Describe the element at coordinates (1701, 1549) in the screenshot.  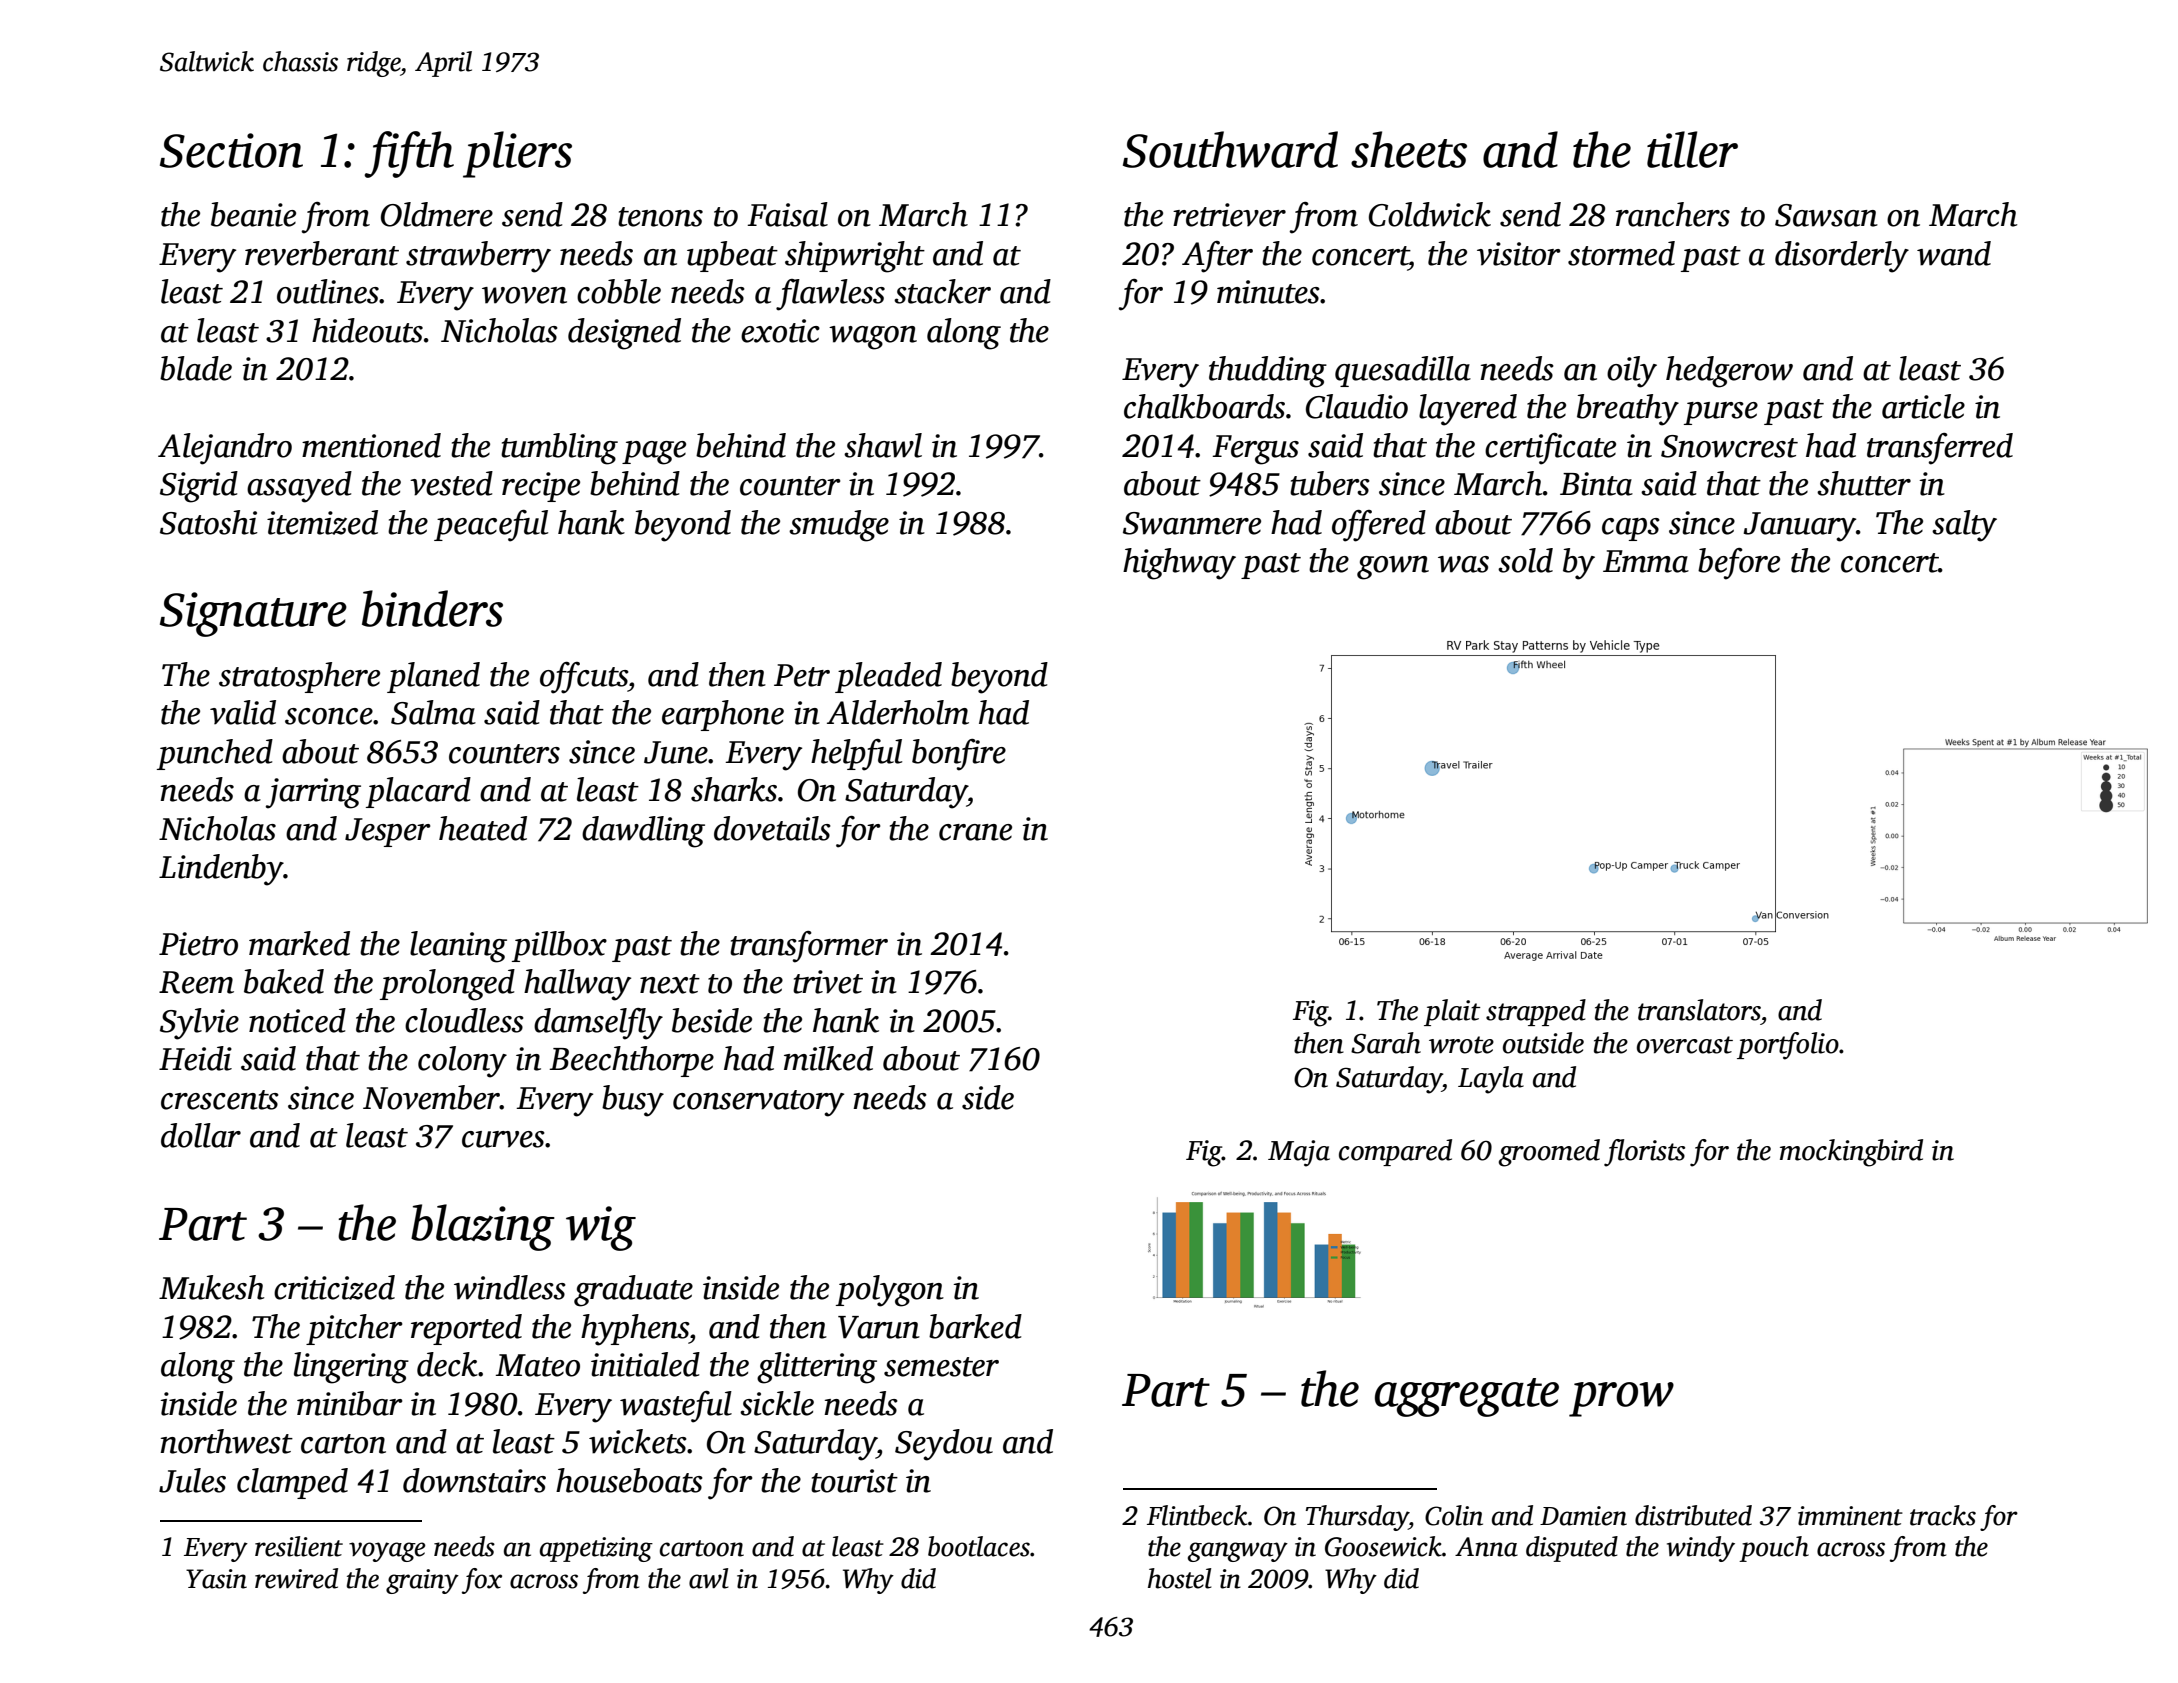
I see `windy` at that location.
